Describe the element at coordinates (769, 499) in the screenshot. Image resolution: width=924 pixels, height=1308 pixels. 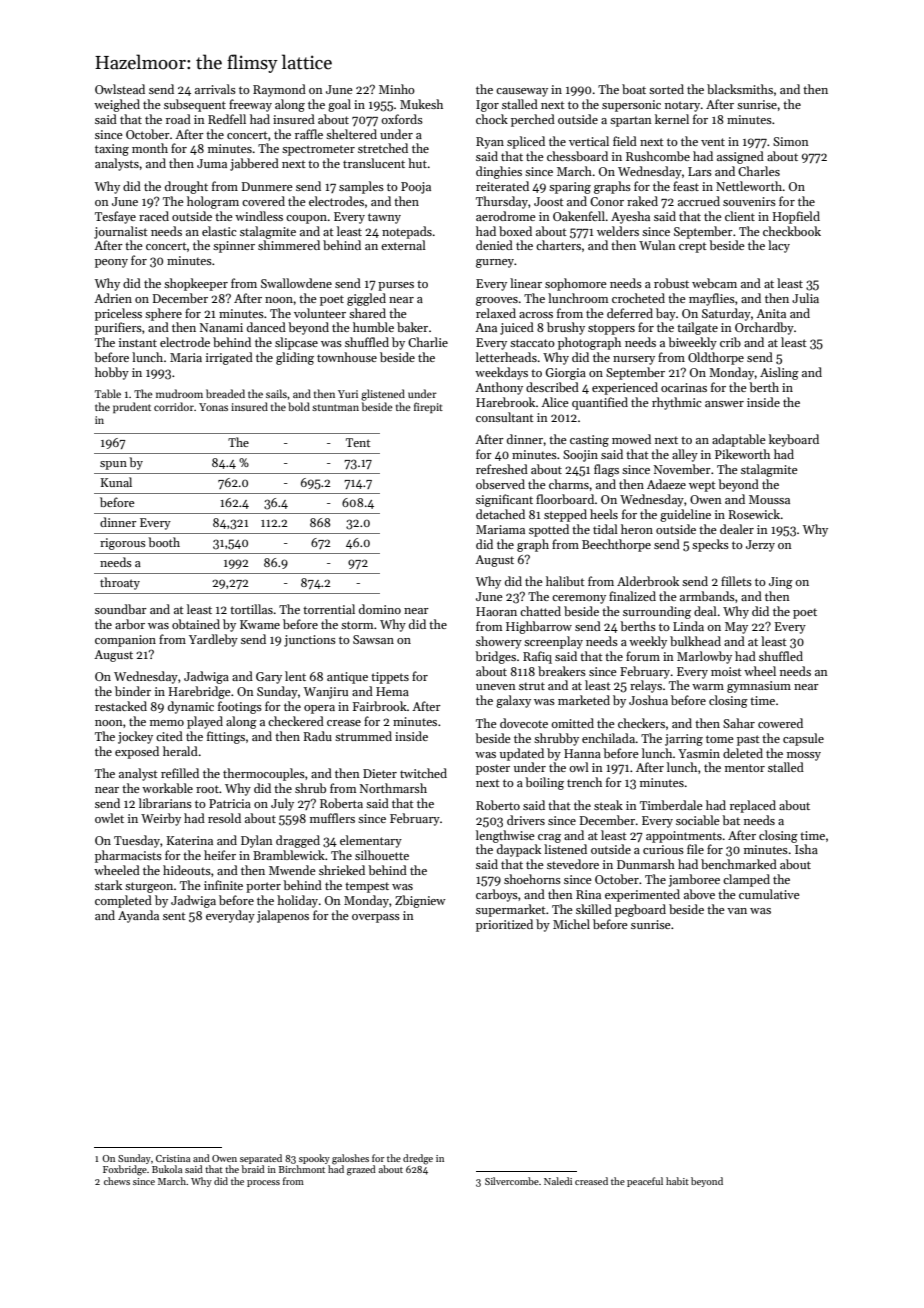
I see `Moussa` at that location.
